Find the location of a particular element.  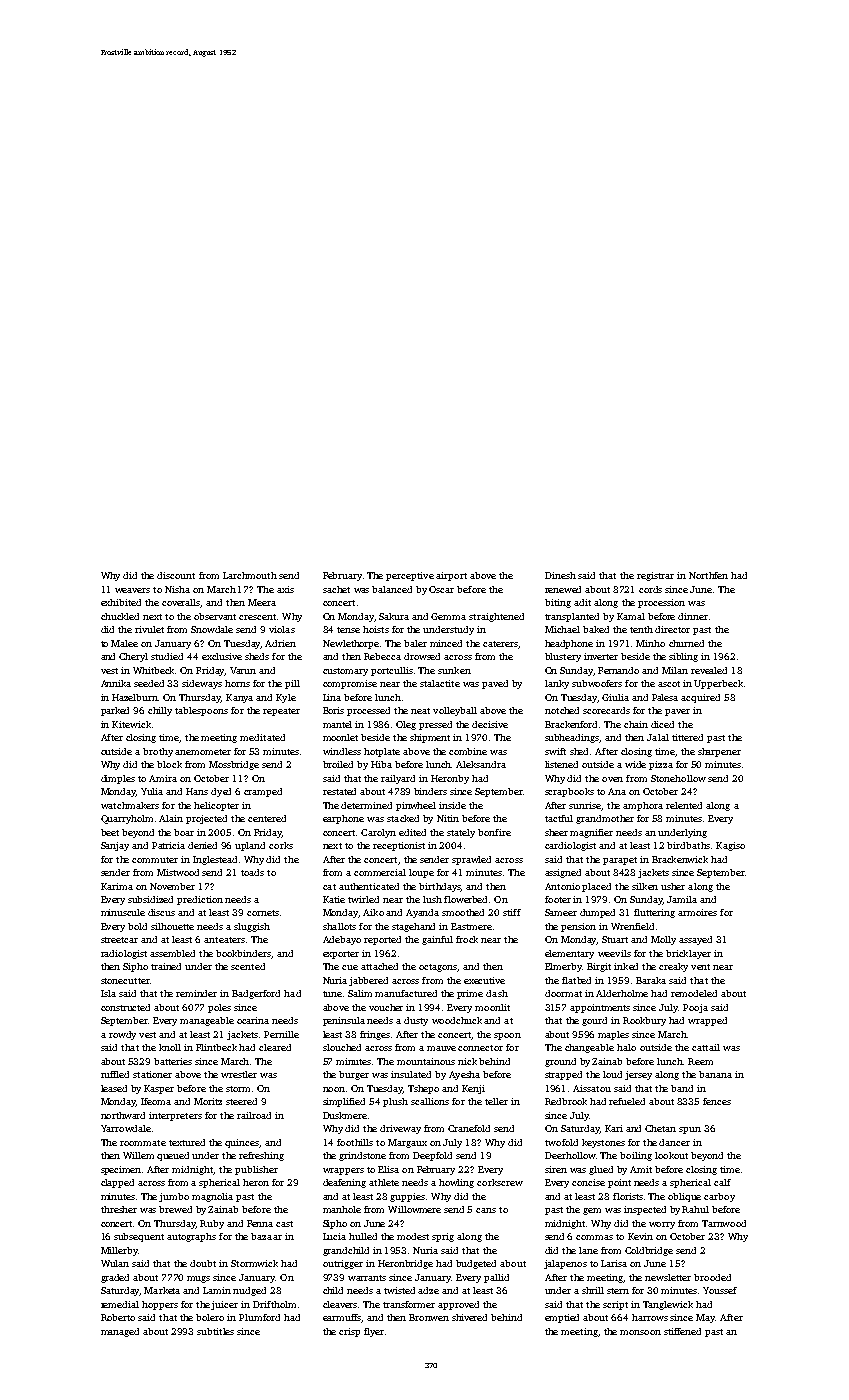

athlete is located at coordinates (384, 1182).
